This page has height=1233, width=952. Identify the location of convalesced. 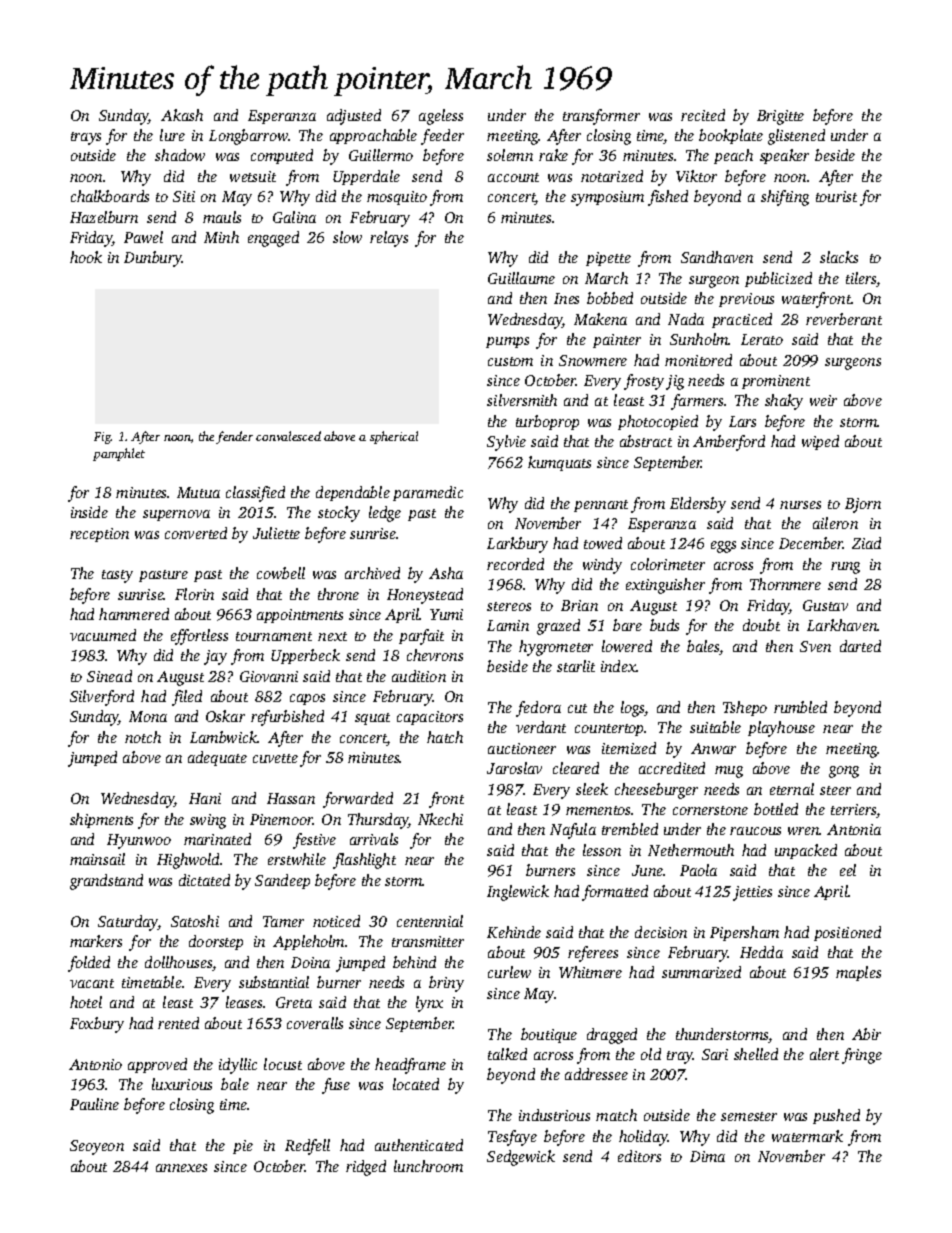
(288, 436).
